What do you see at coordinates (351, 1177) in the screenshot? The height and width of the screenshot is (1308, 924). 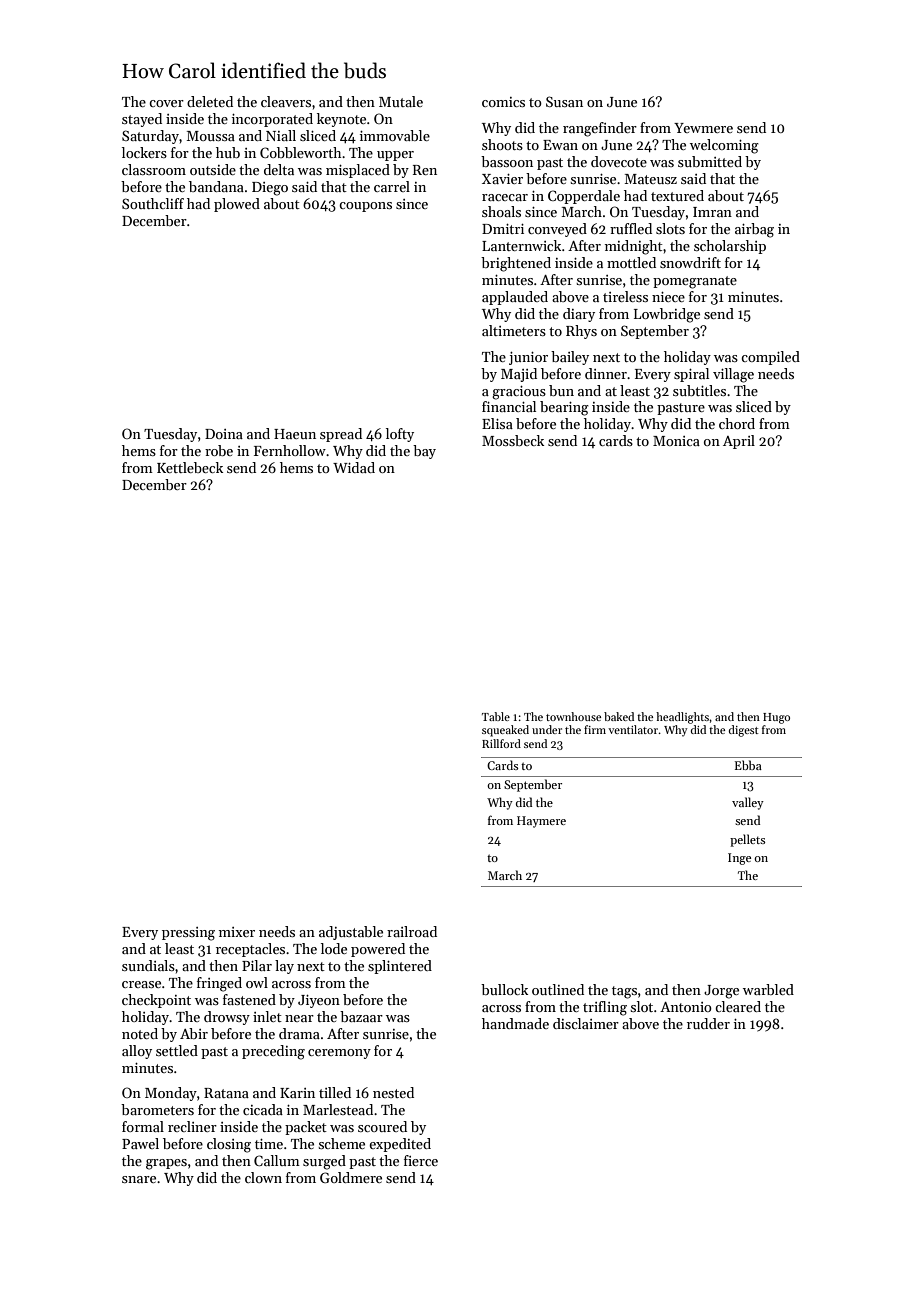 I see `Goldmere` at bounding box center [351, 1177].
